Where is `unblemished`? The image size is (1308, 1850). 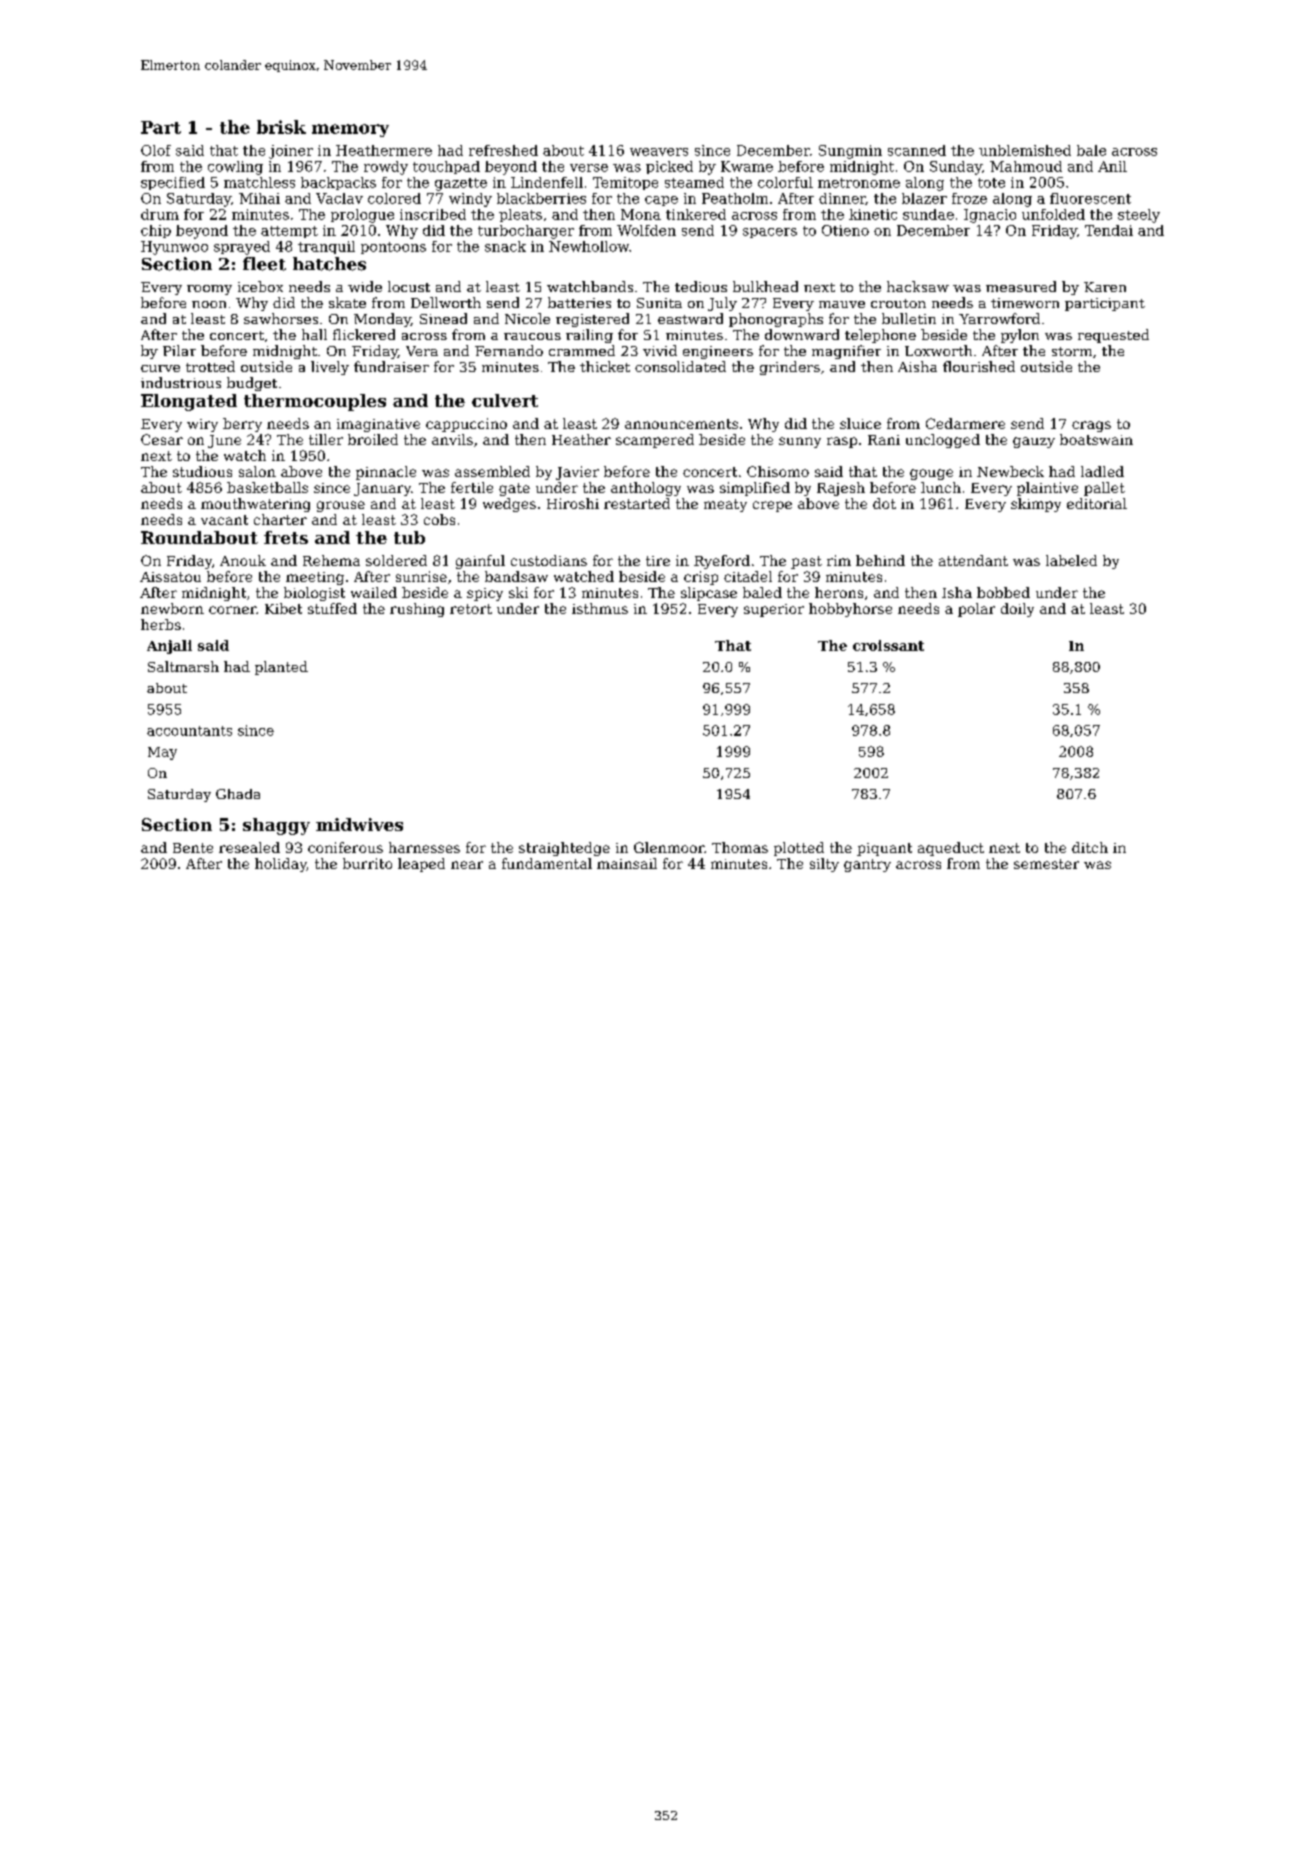 unblemished is located at coordinates (1025, 150).
